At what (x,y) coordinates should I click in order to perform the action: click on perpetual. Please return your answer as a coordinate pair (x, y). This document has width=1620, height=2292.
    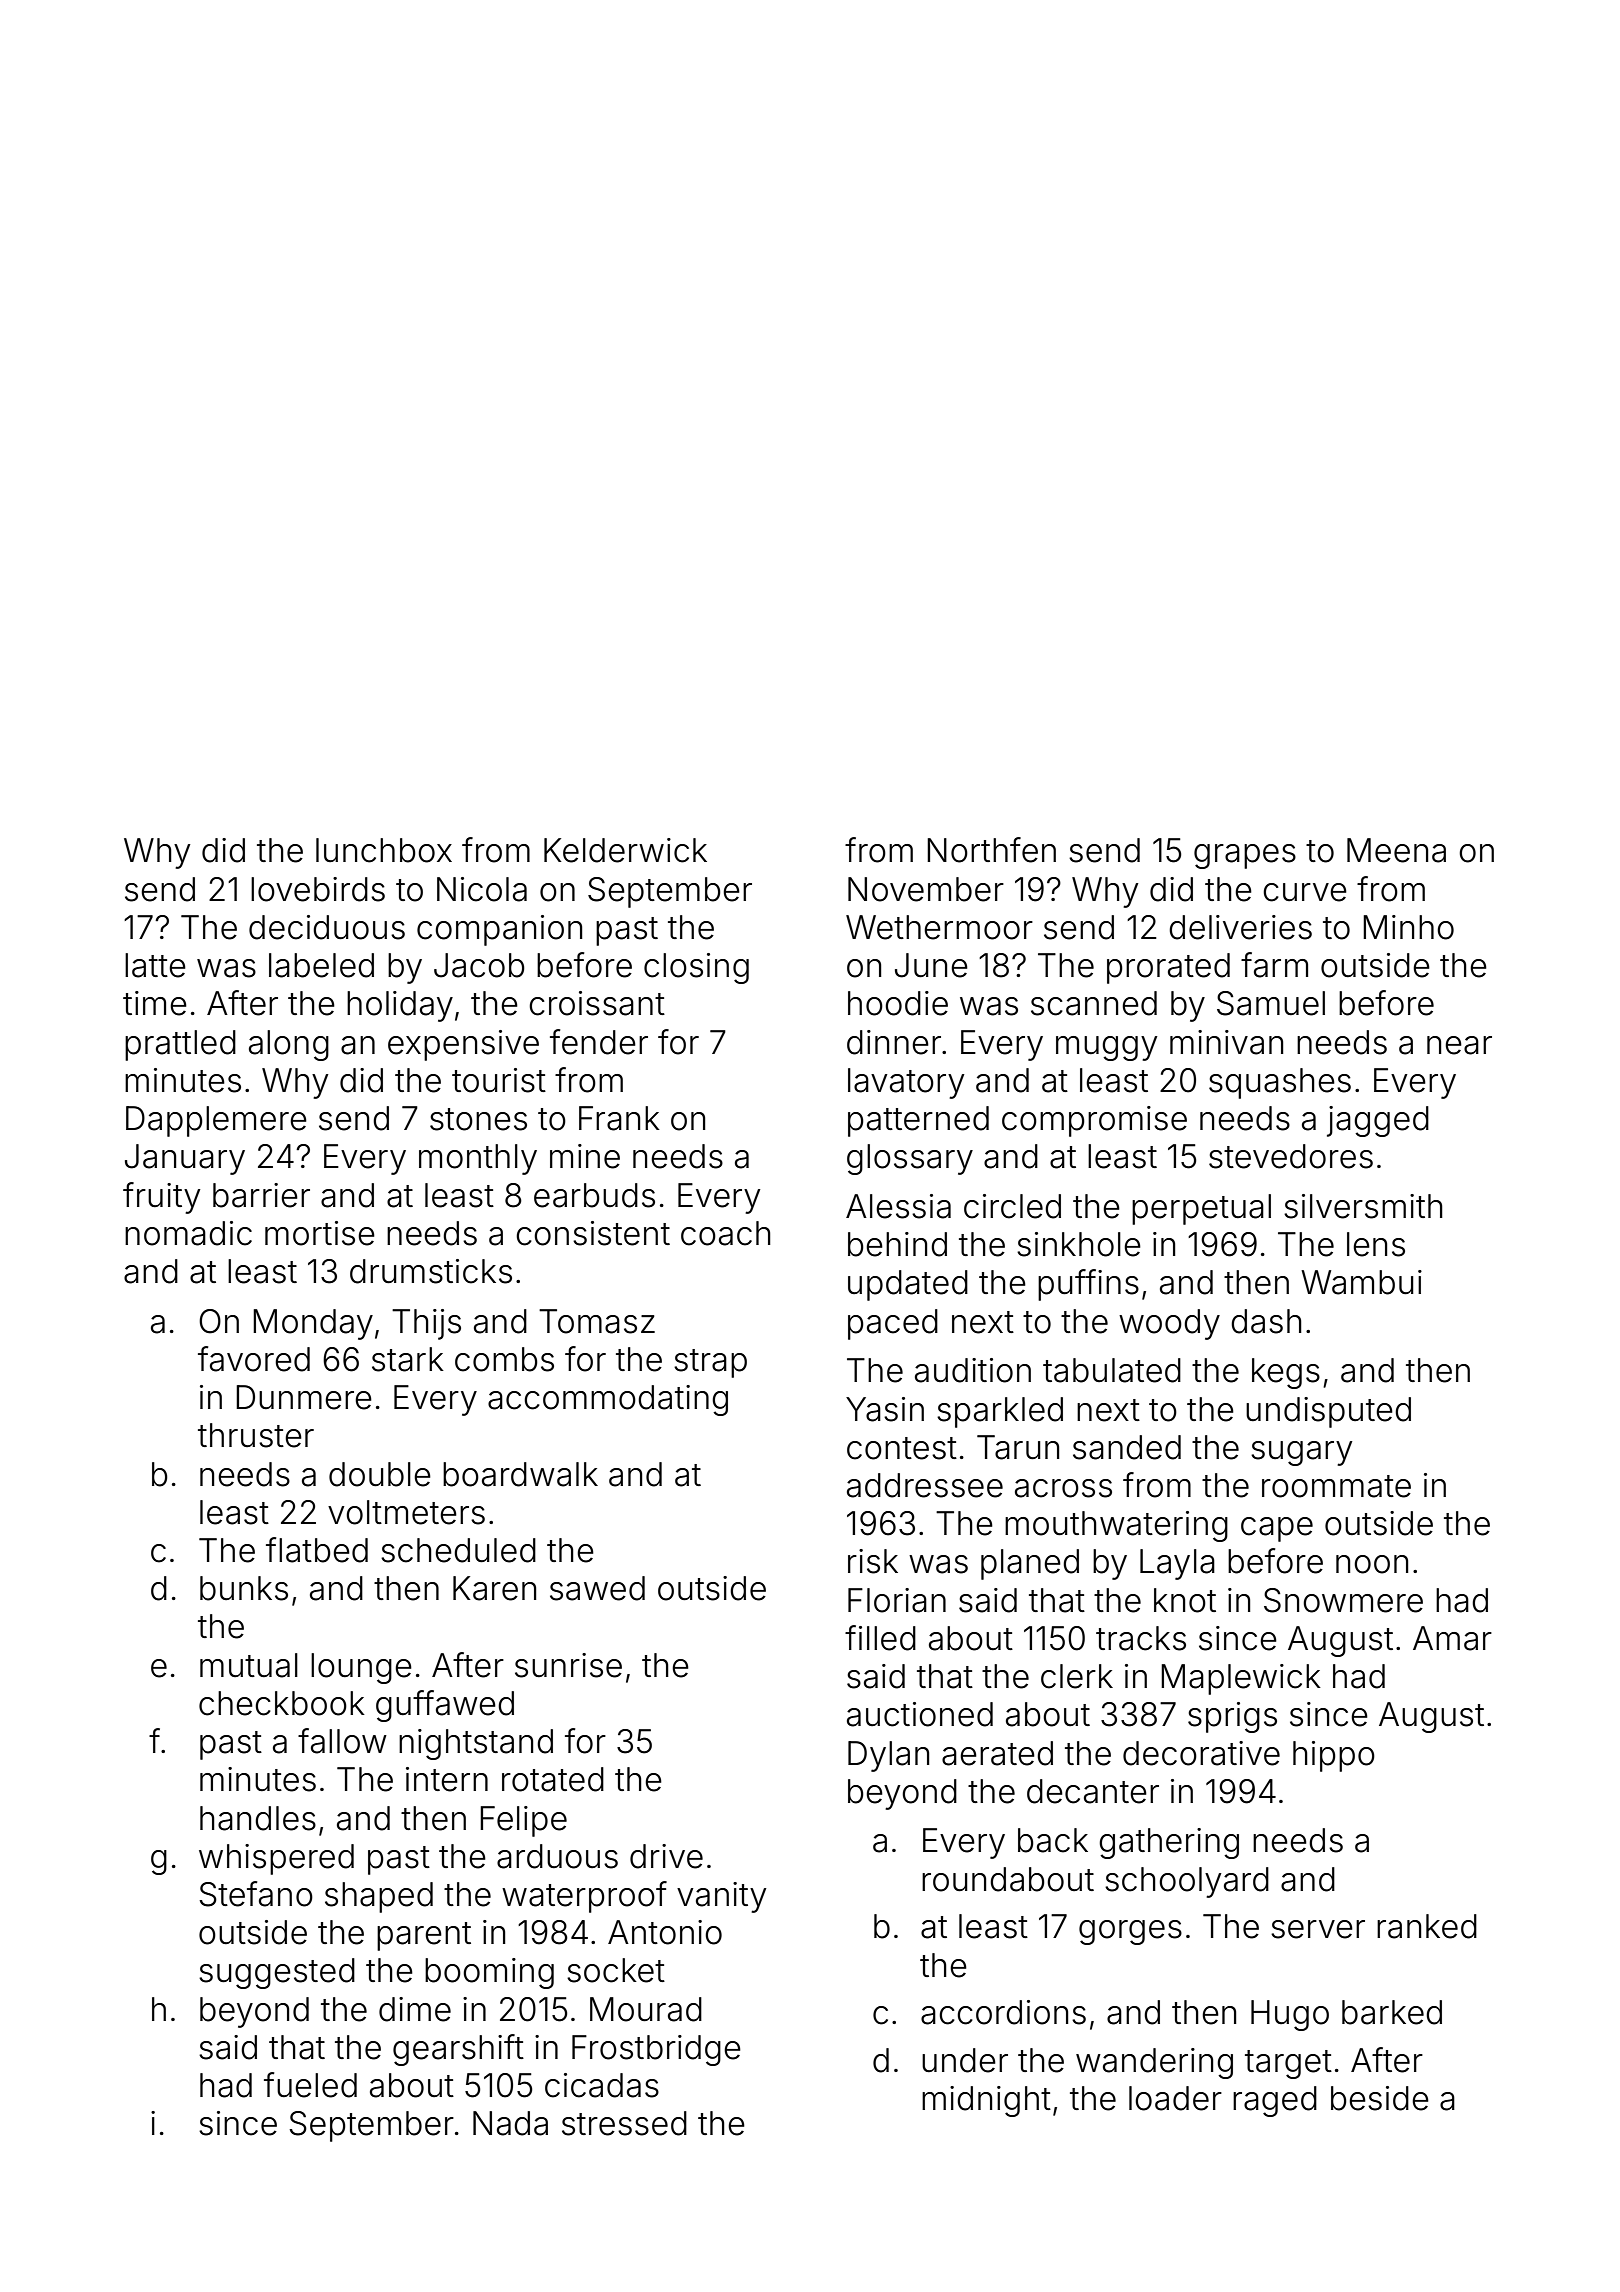
    Looking at the image, I should click on (1201, 1209).
